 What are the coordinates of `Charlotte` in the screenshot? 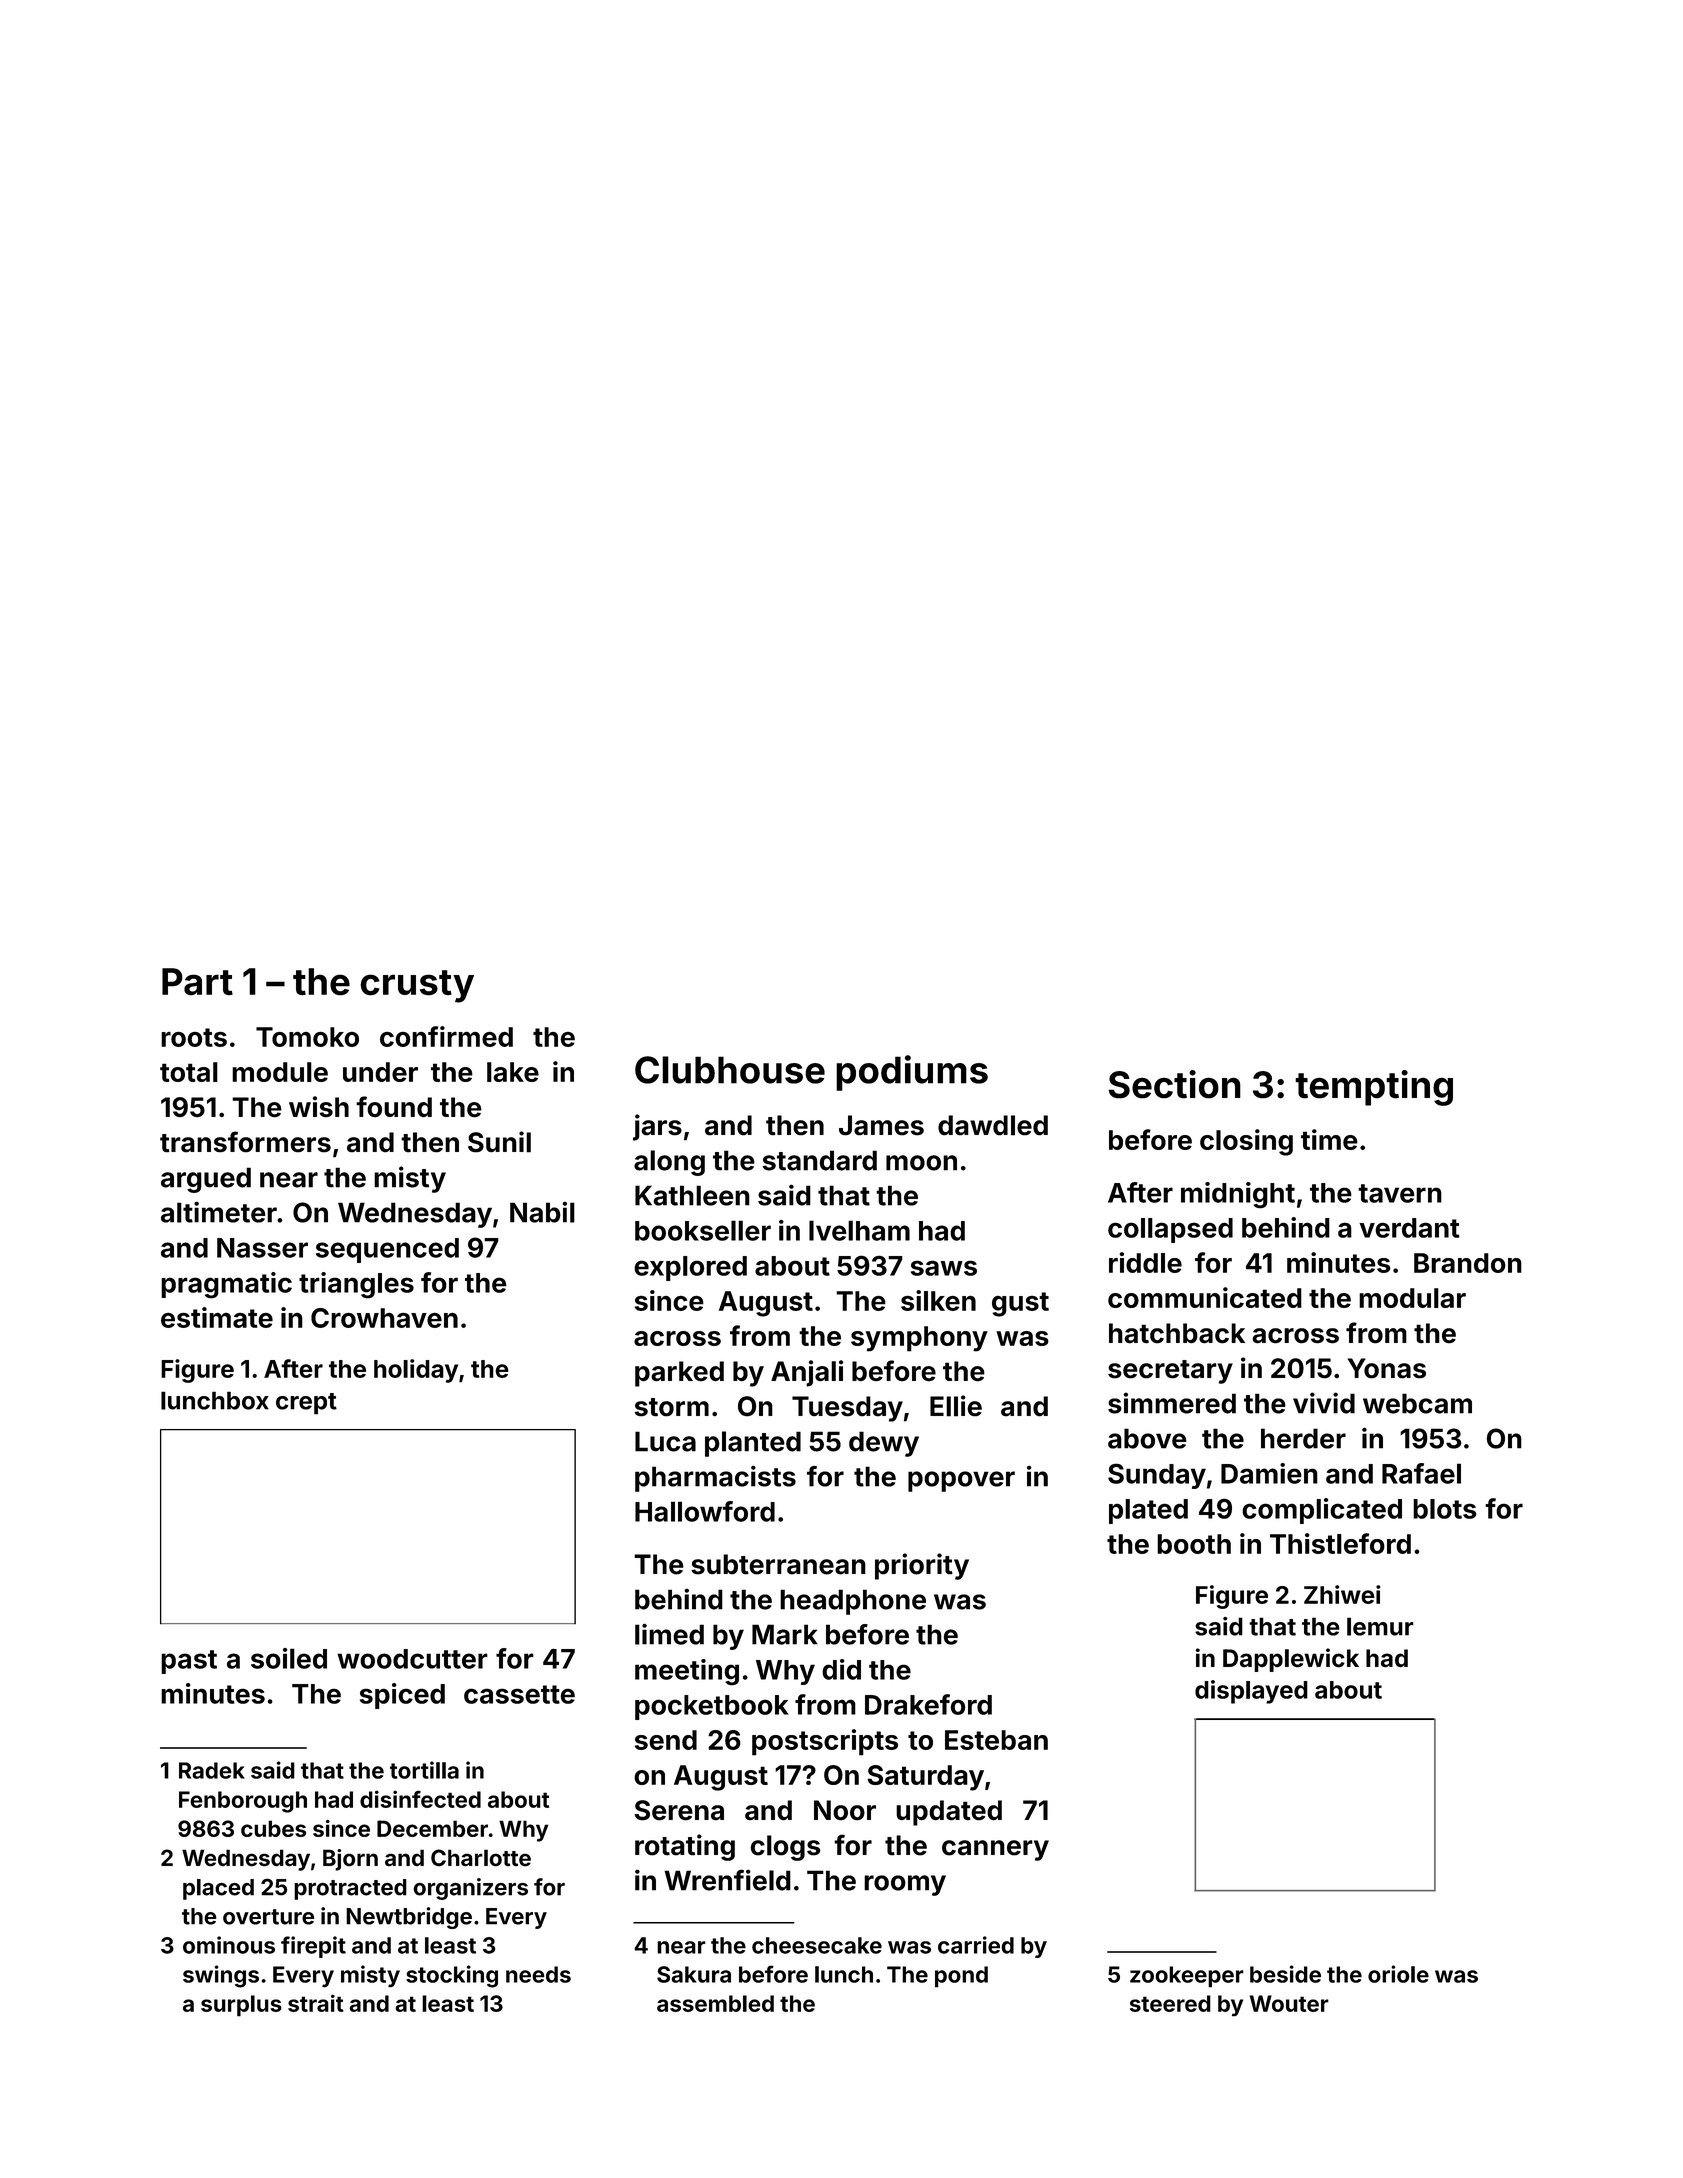 It's located at (481, 1858).
